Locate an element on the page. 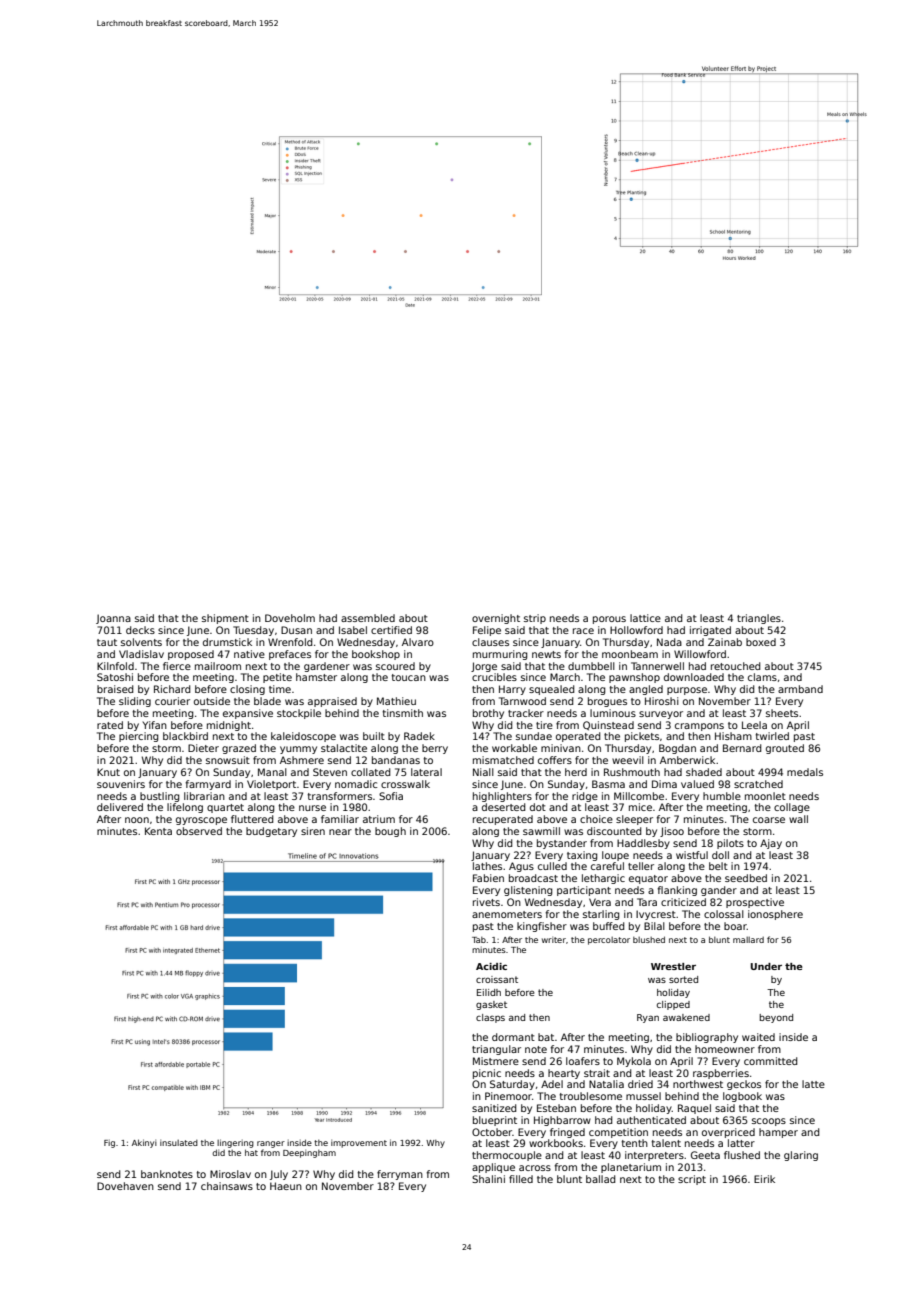 The image size is (924, 1308). race is located at coordinates (583, 631).
